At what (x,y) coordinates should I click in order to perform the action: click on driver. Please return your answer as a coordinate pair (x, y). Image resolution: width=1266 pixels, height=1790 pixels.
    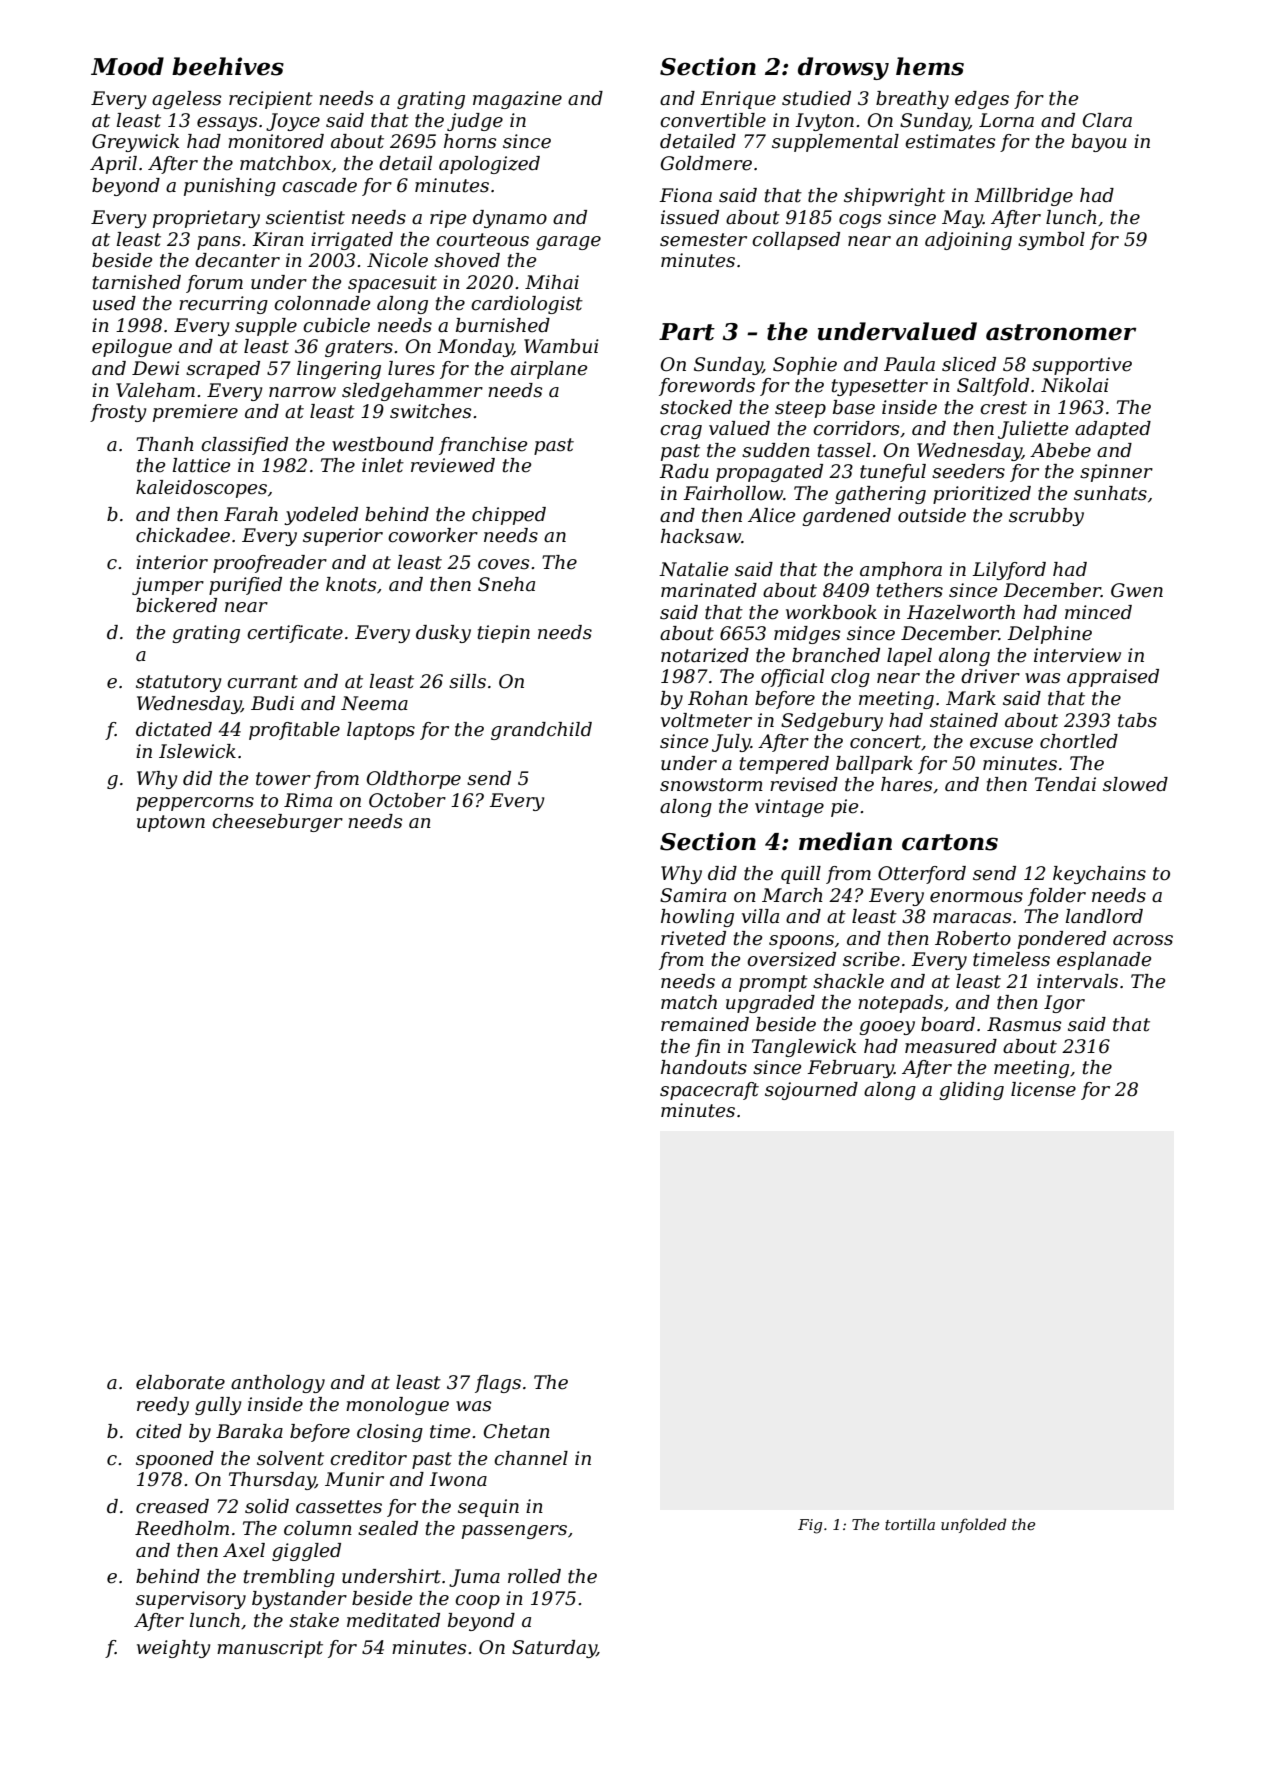
    Looking at the image, I should click on (990, 676).
